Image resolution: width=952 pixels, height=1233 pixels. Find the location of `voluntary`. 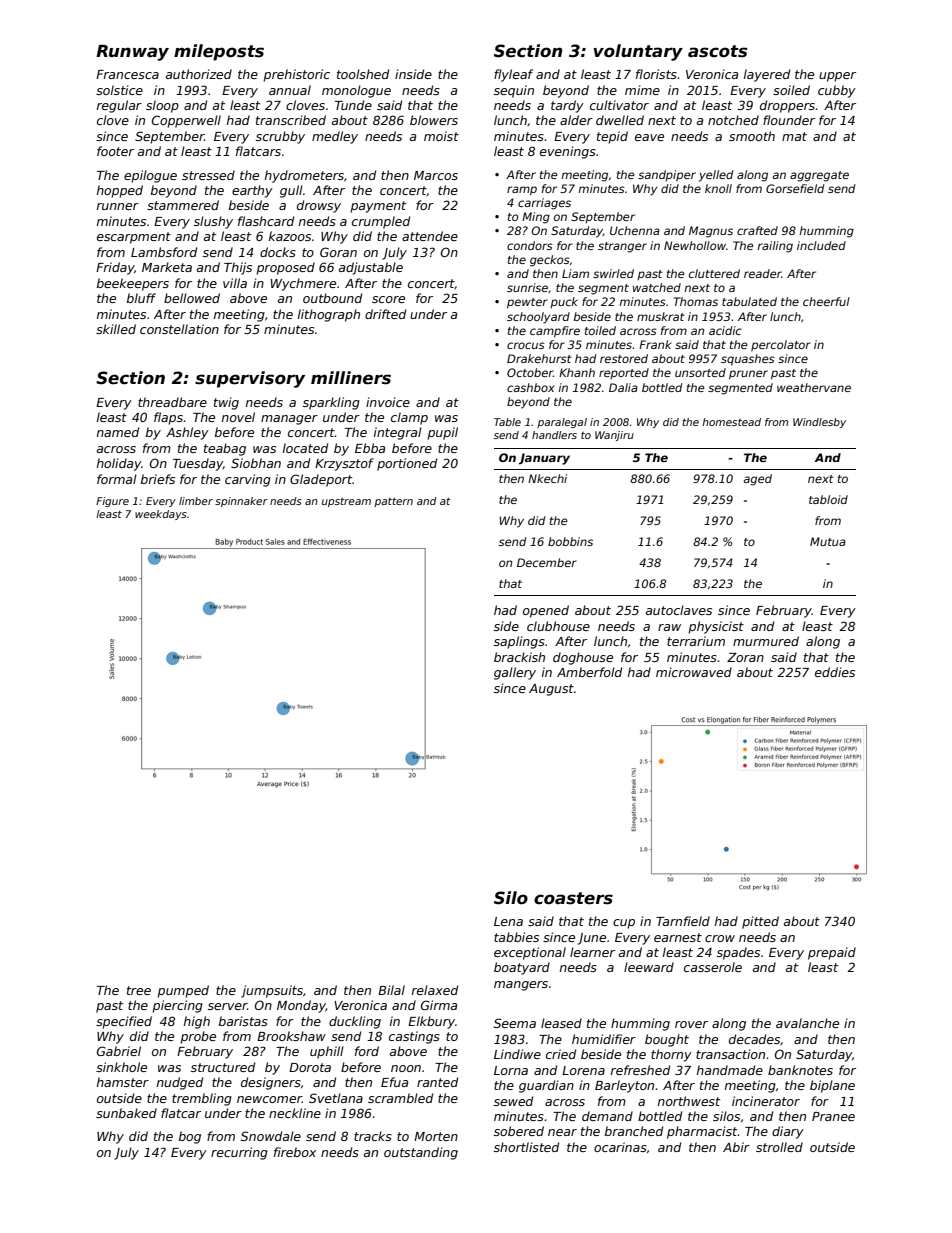

voluntary is located at coordinates (638, 52).
